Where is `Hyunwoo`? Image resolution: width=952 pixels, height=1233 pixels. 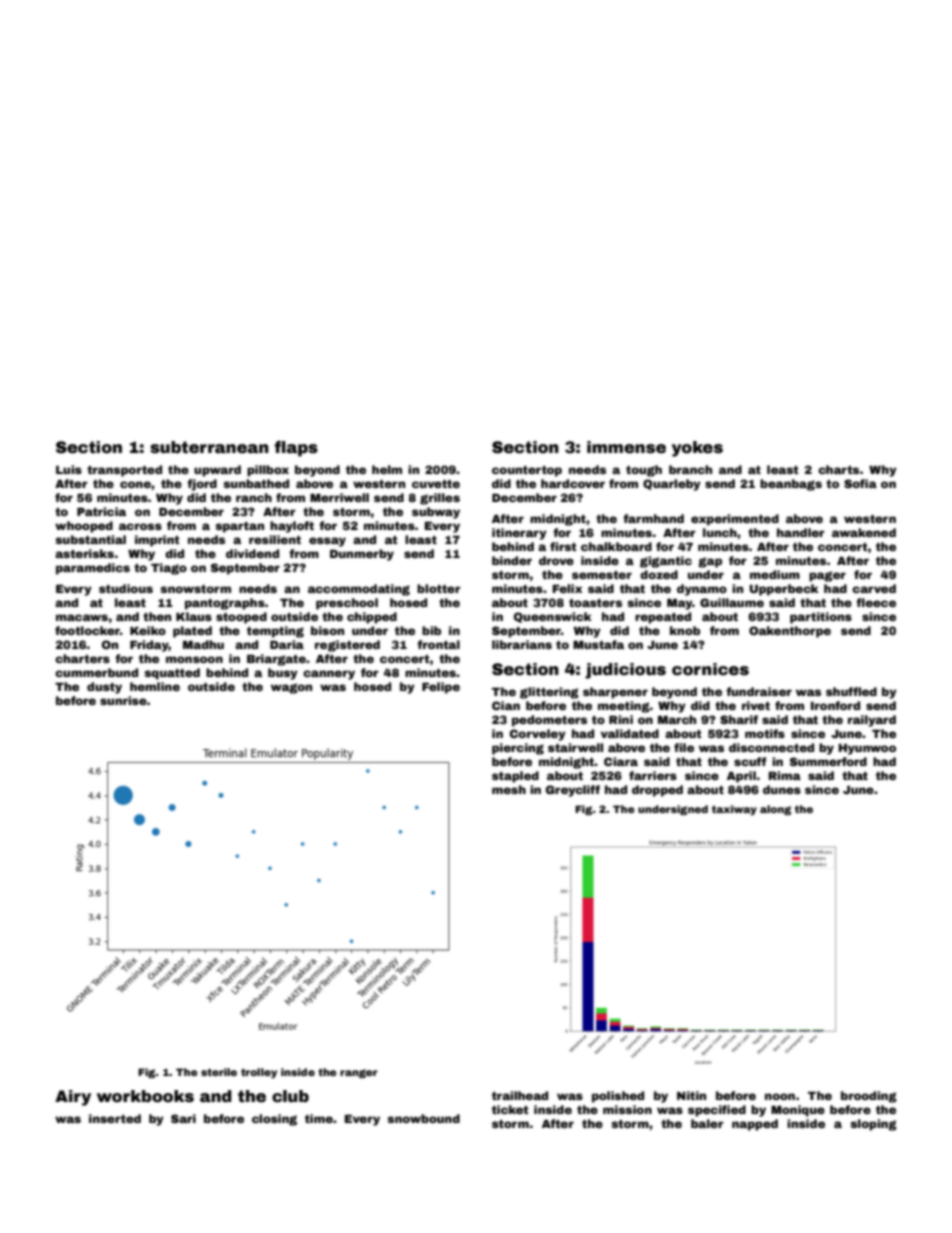
Hyunwoo is located at coordinates (867, 749).
